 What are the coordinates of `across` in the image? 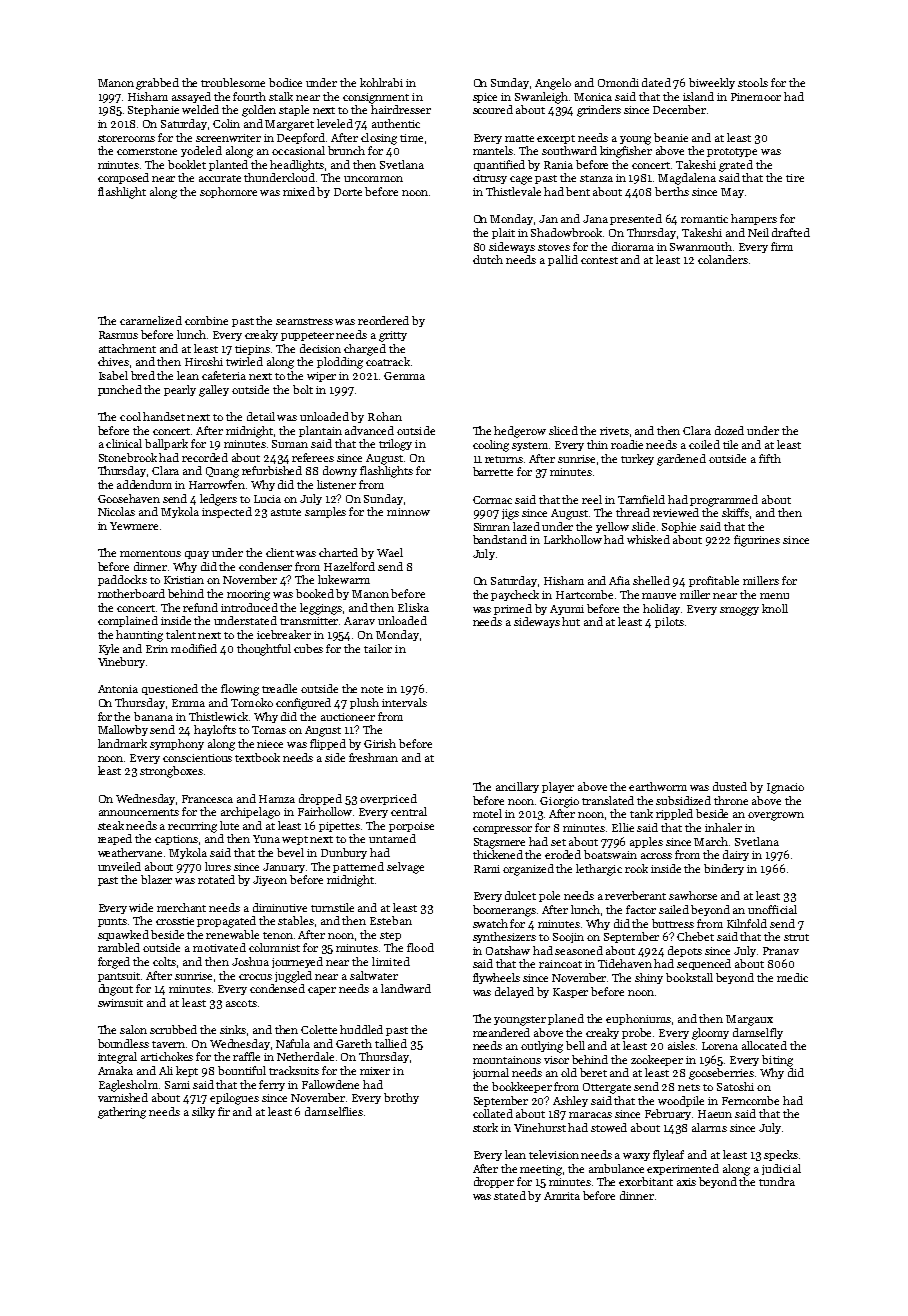 It's located at (656, 856).
